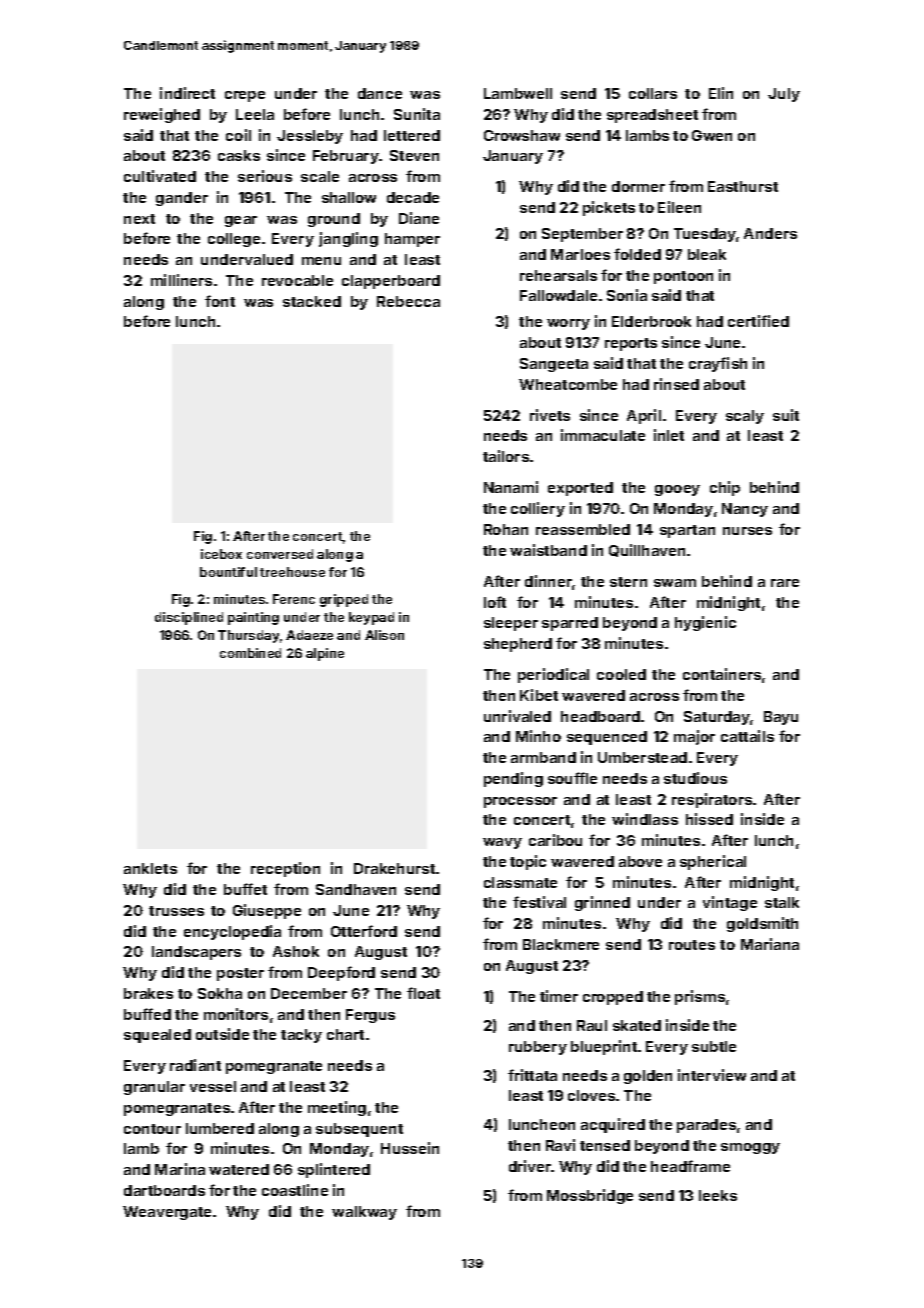 The height and width of the document is (1308, 924). I want to click on major, so click(694, 737).
